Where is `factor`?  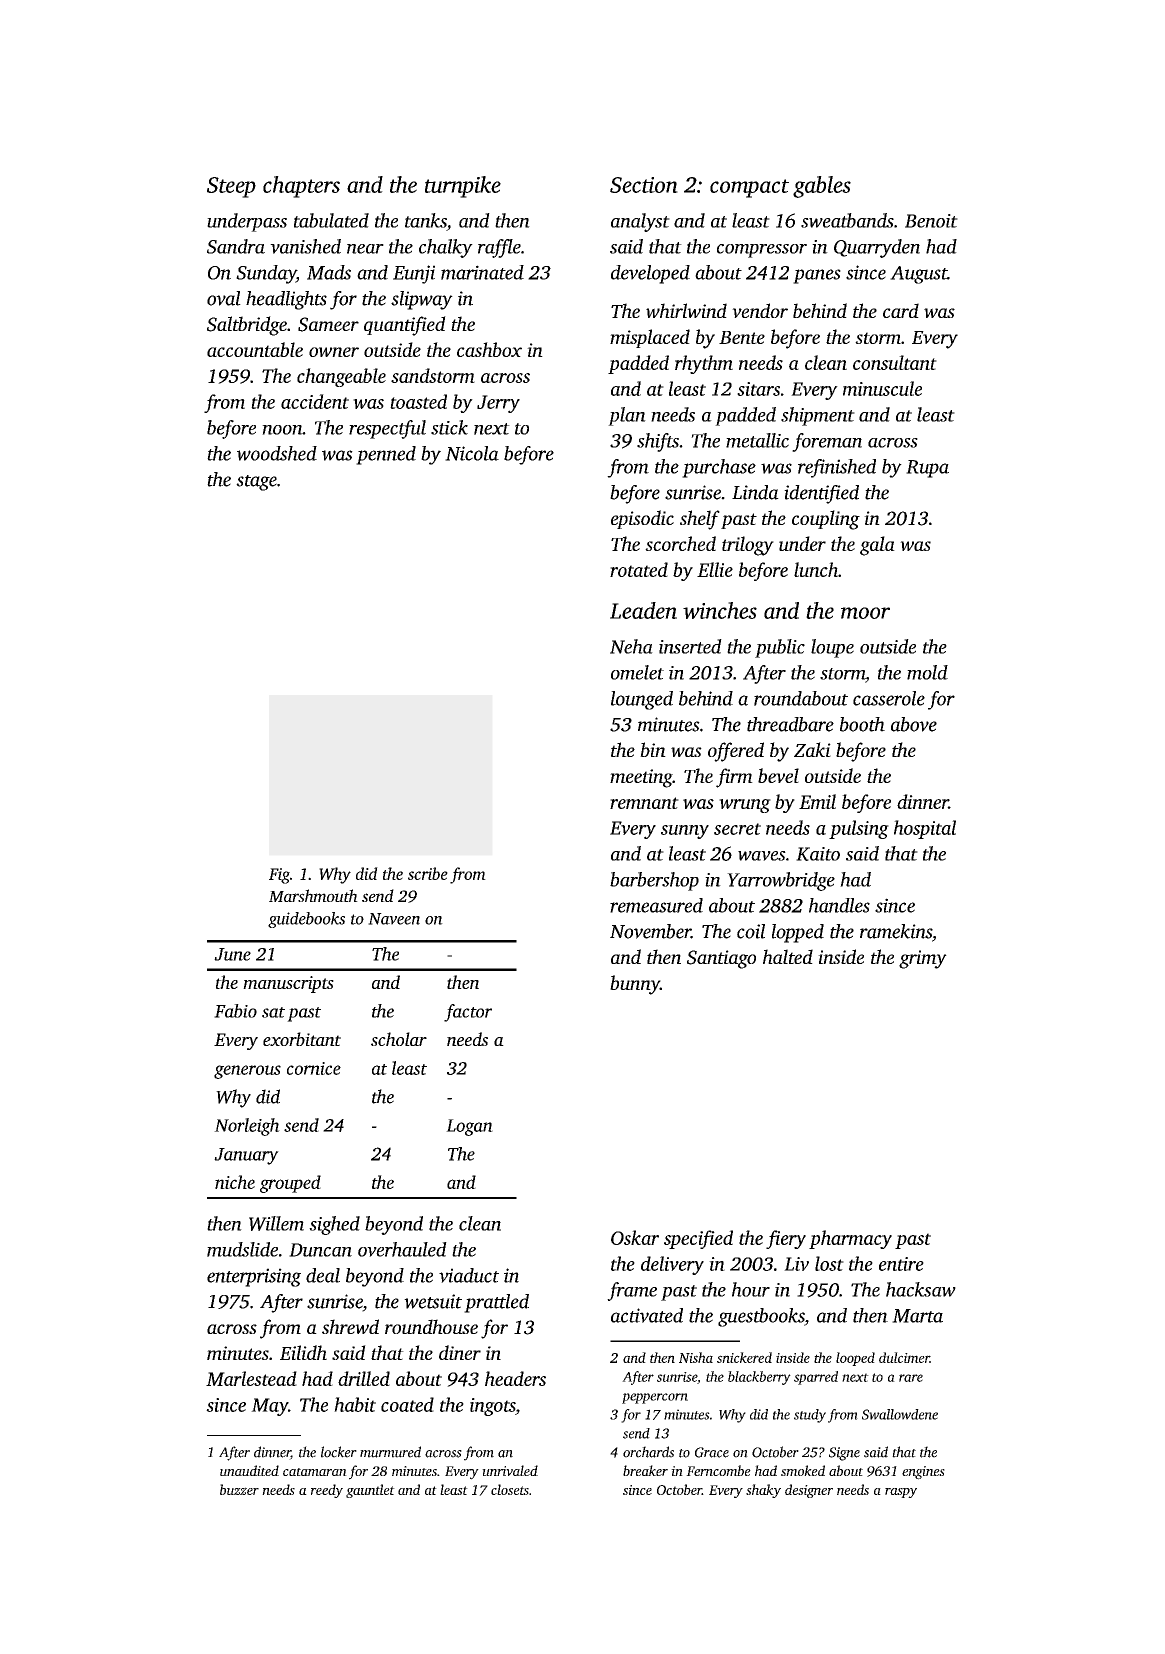 factor is located at coordinates (468, 1013).
